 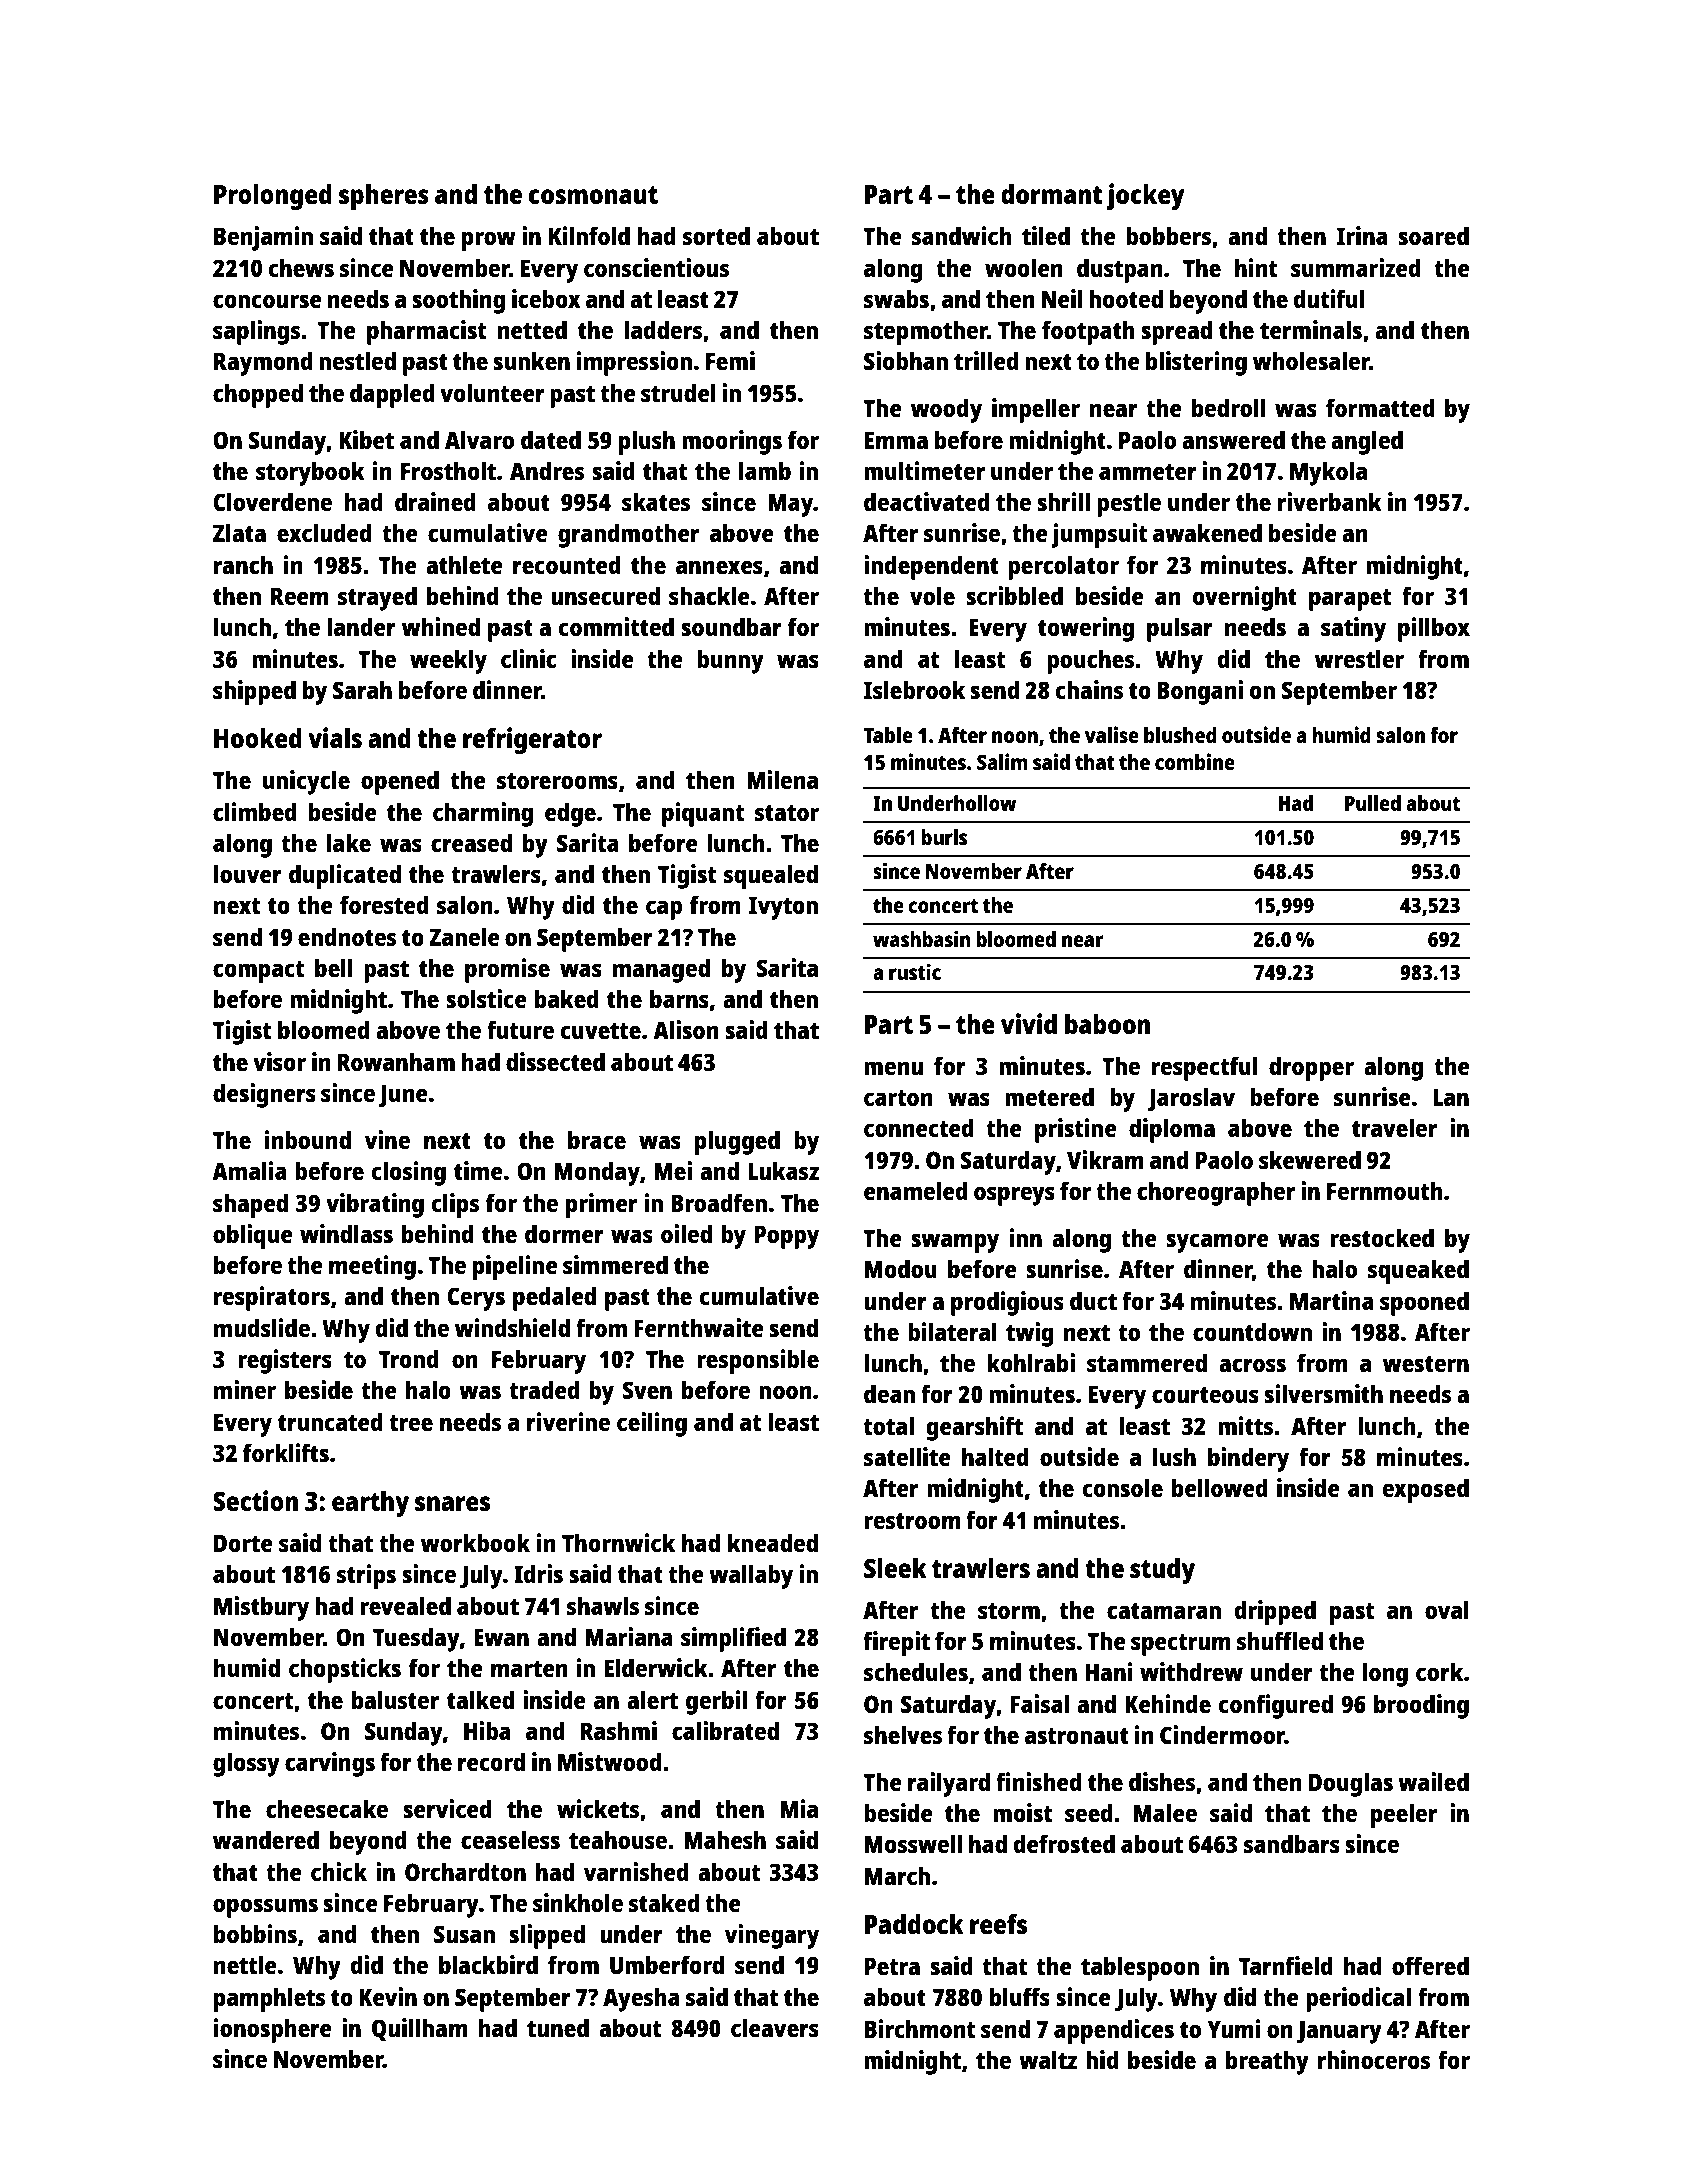 I want to click on dripped, so click(x=1275, y=1612).
